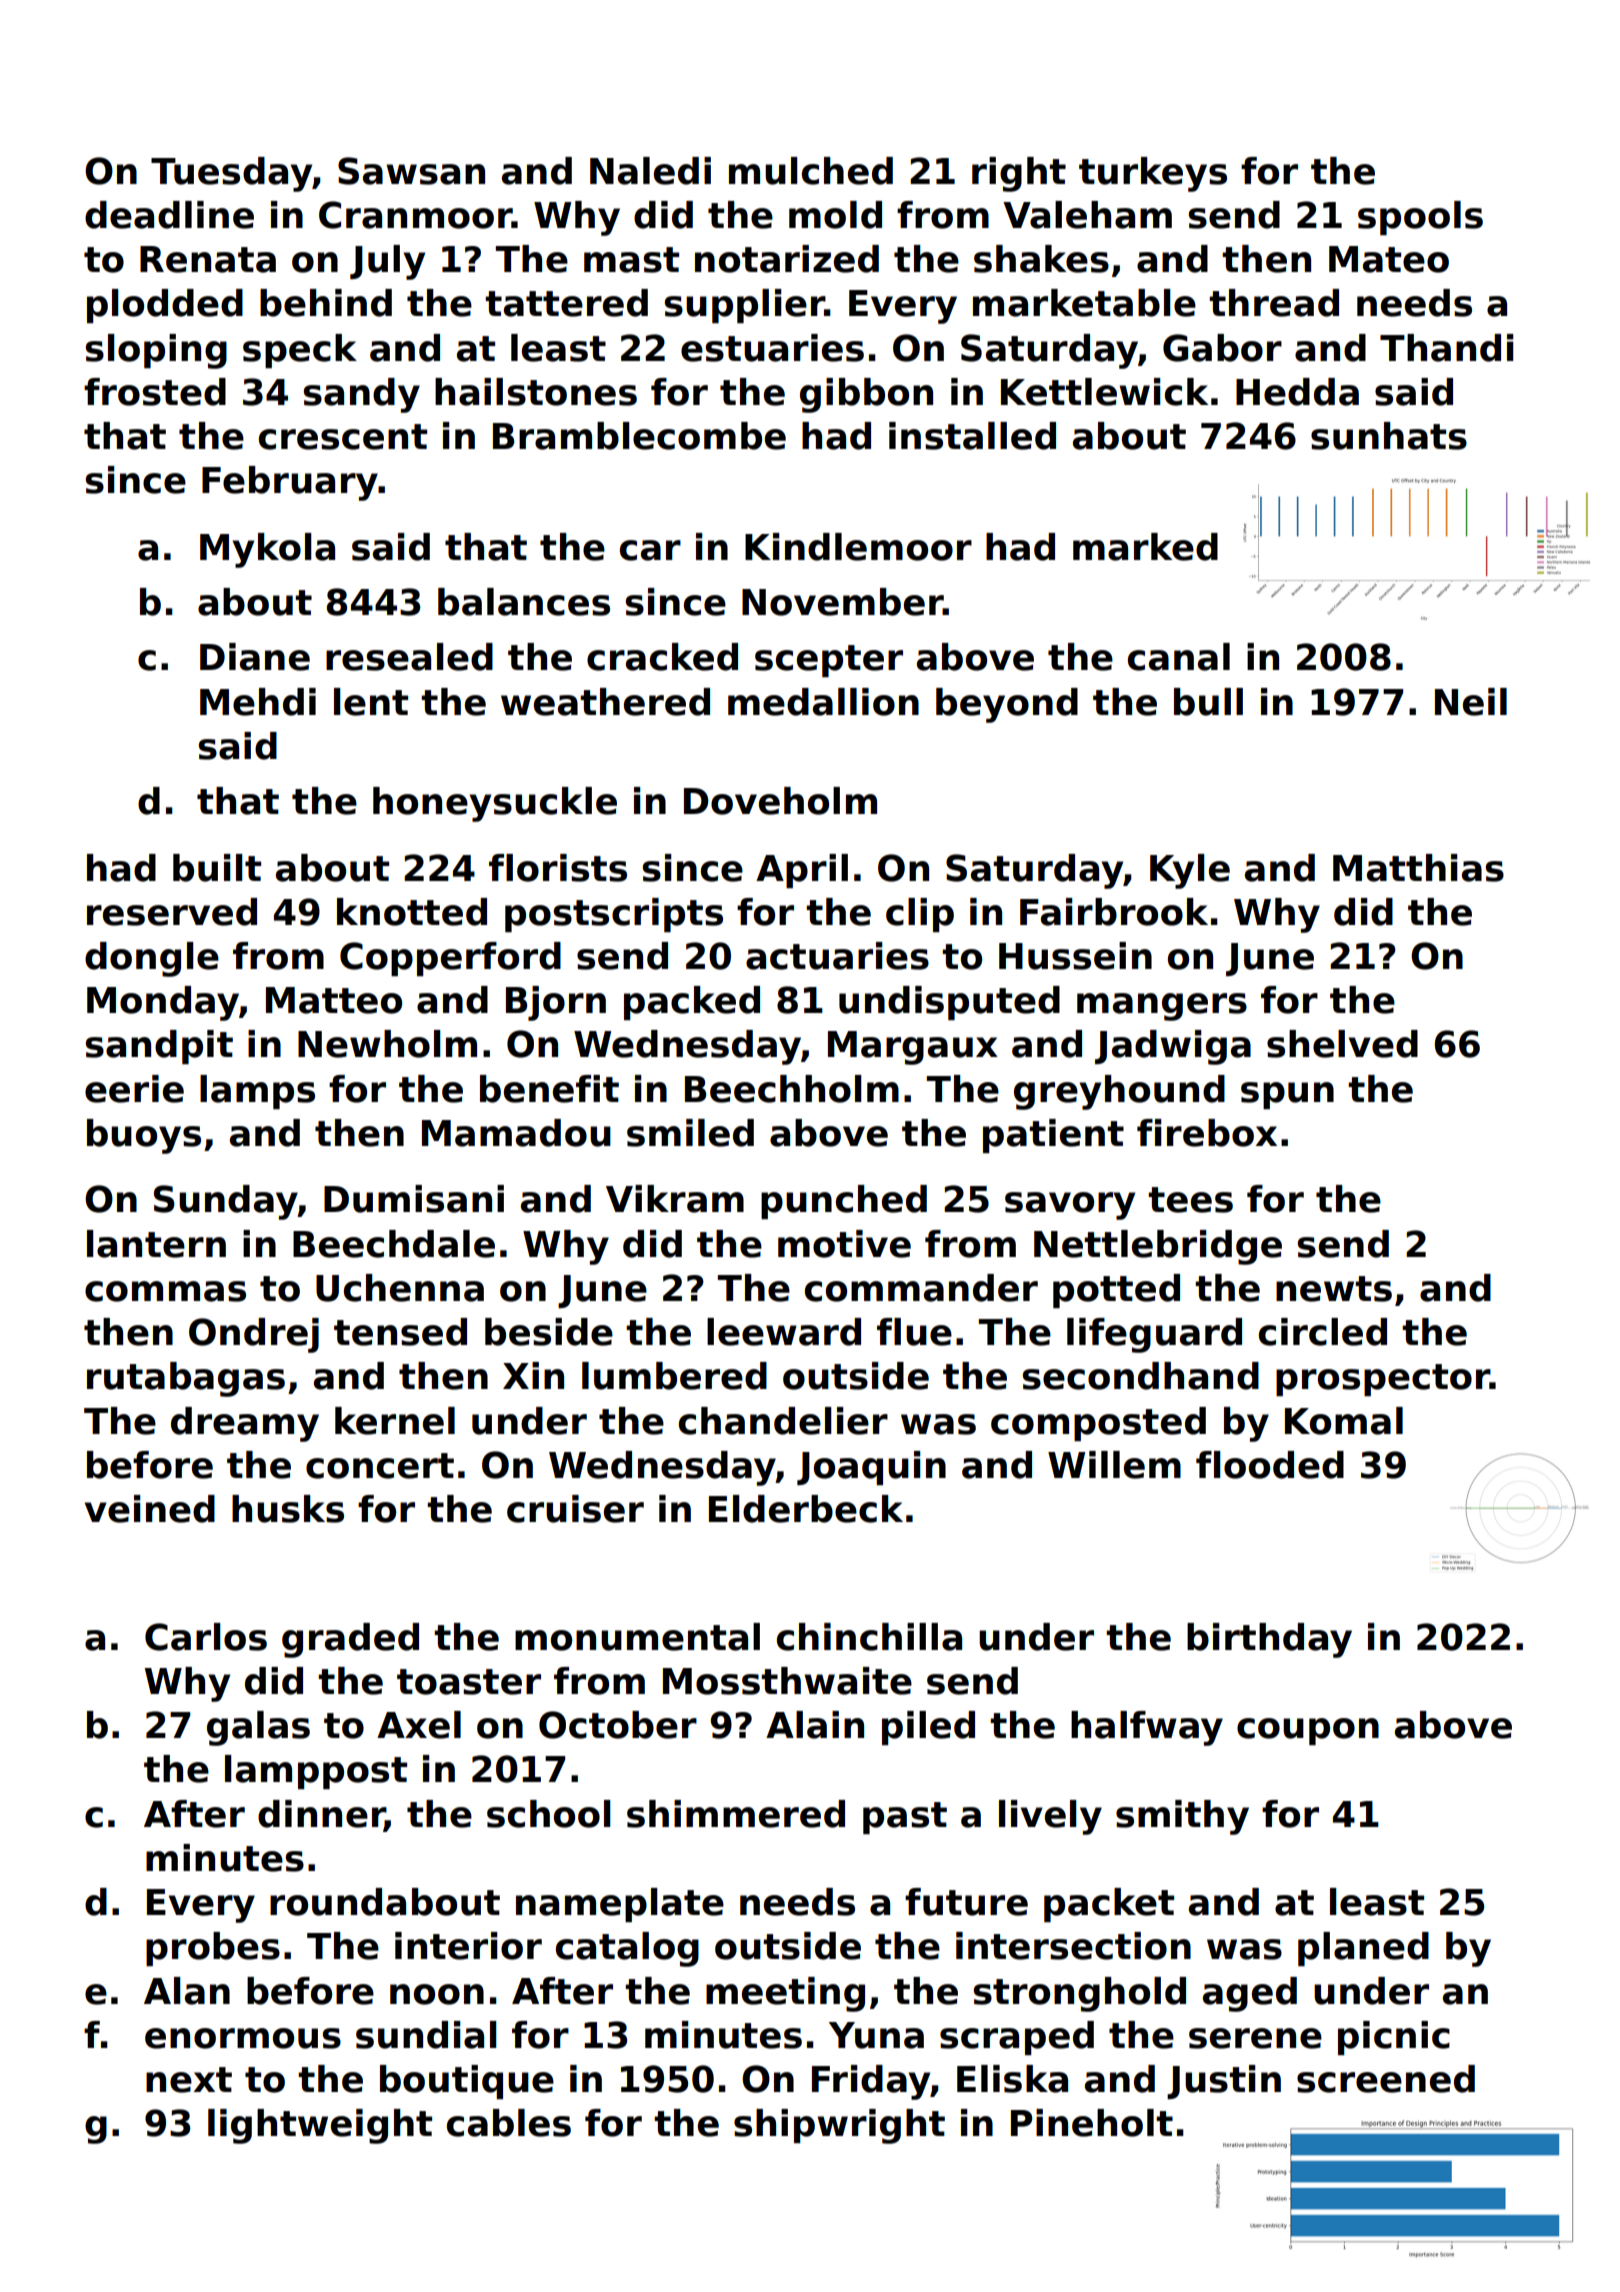  I want to click on mast, so click(631, 260).
